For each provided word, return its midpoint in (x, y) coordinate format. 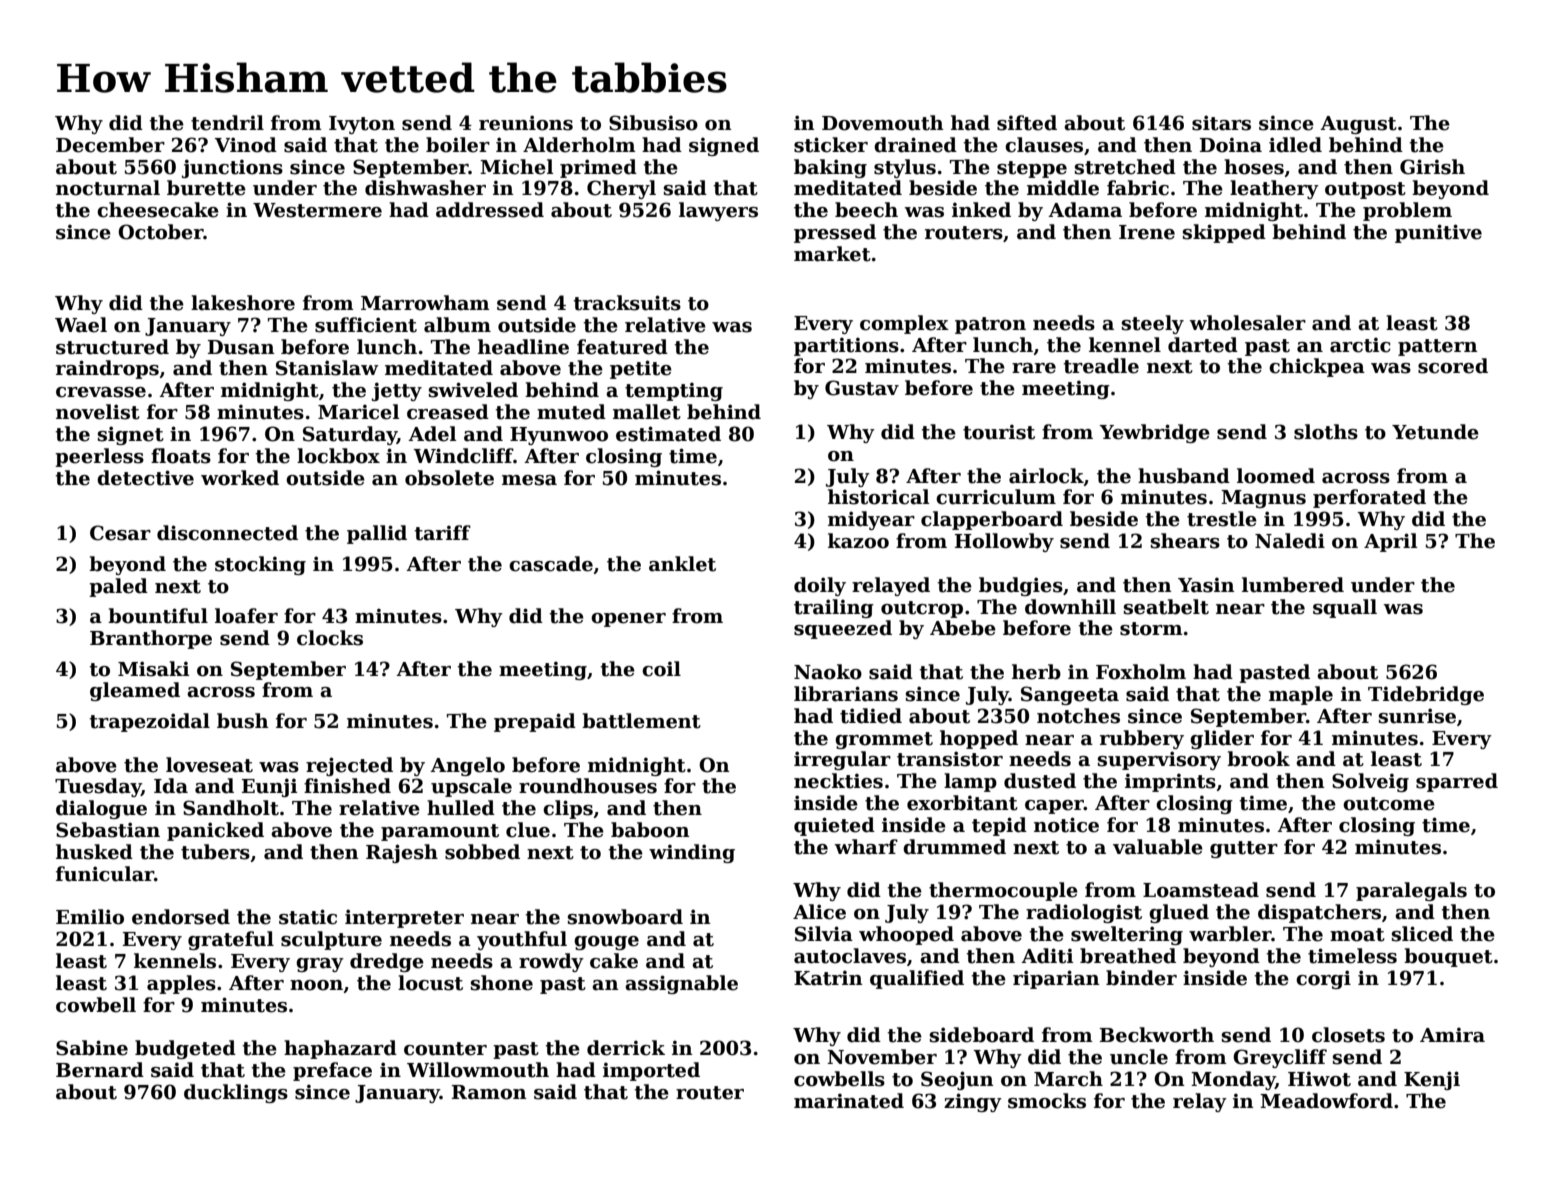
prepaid (535, 722)
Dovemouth (883, 123)
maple (1301, 695)
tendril (227, 123)
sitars (1221, 123)
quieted (834, 826)
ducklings (236, 1093)
